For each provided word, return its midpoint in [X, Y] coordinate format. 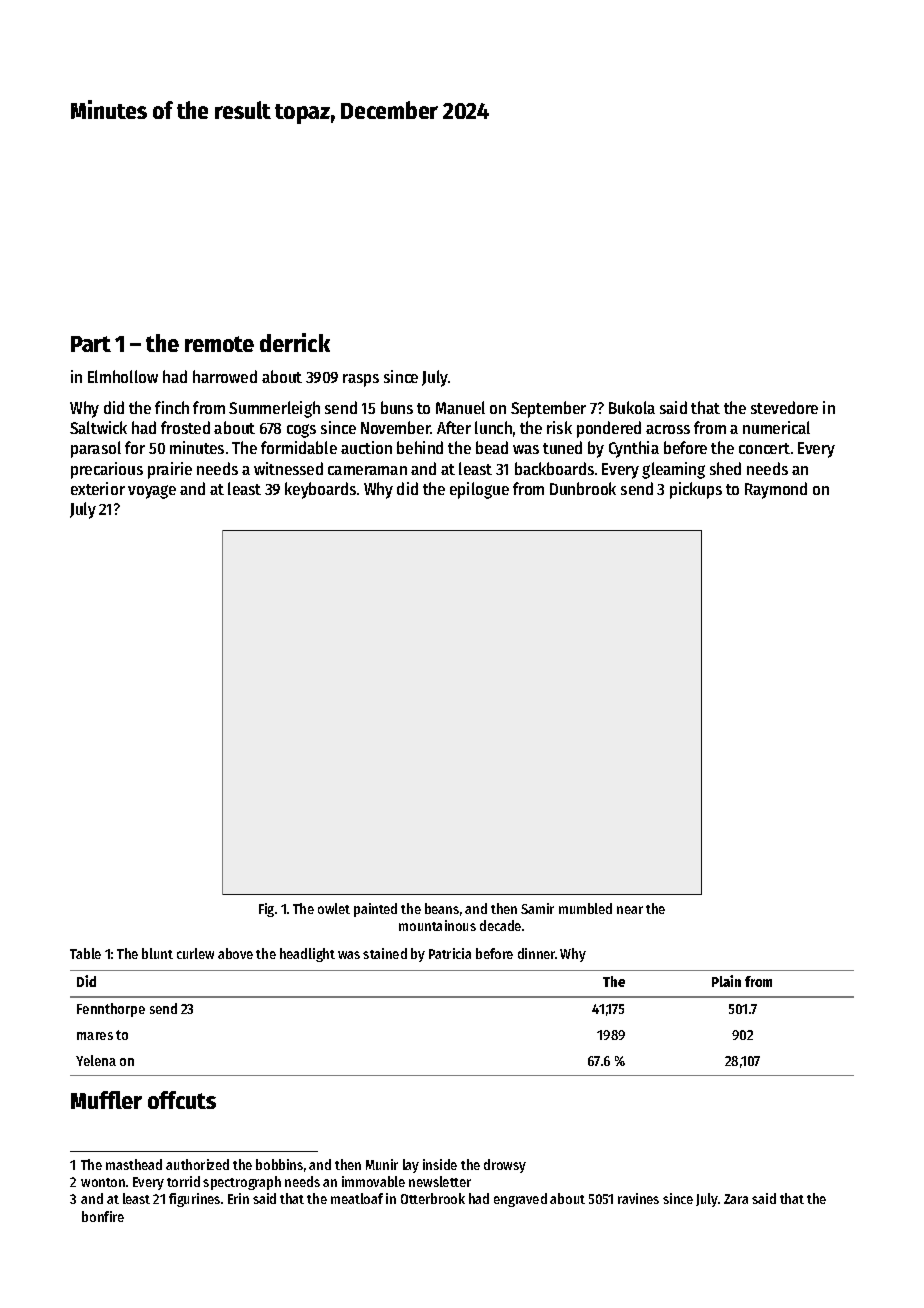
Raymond [776, 490]
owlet [334, 908]
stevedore [784, 407]
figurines [194, 1200]
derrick [295, 342]
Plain [726, 981]
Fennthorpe [111, 1010]
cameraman [367, 470]
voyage [152, 492]
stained [385, 953]
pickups [696, 490]
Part [91, 344]
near [630, 910]
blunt [157, 953]
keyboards [320, 490]
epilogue [479, 490]
